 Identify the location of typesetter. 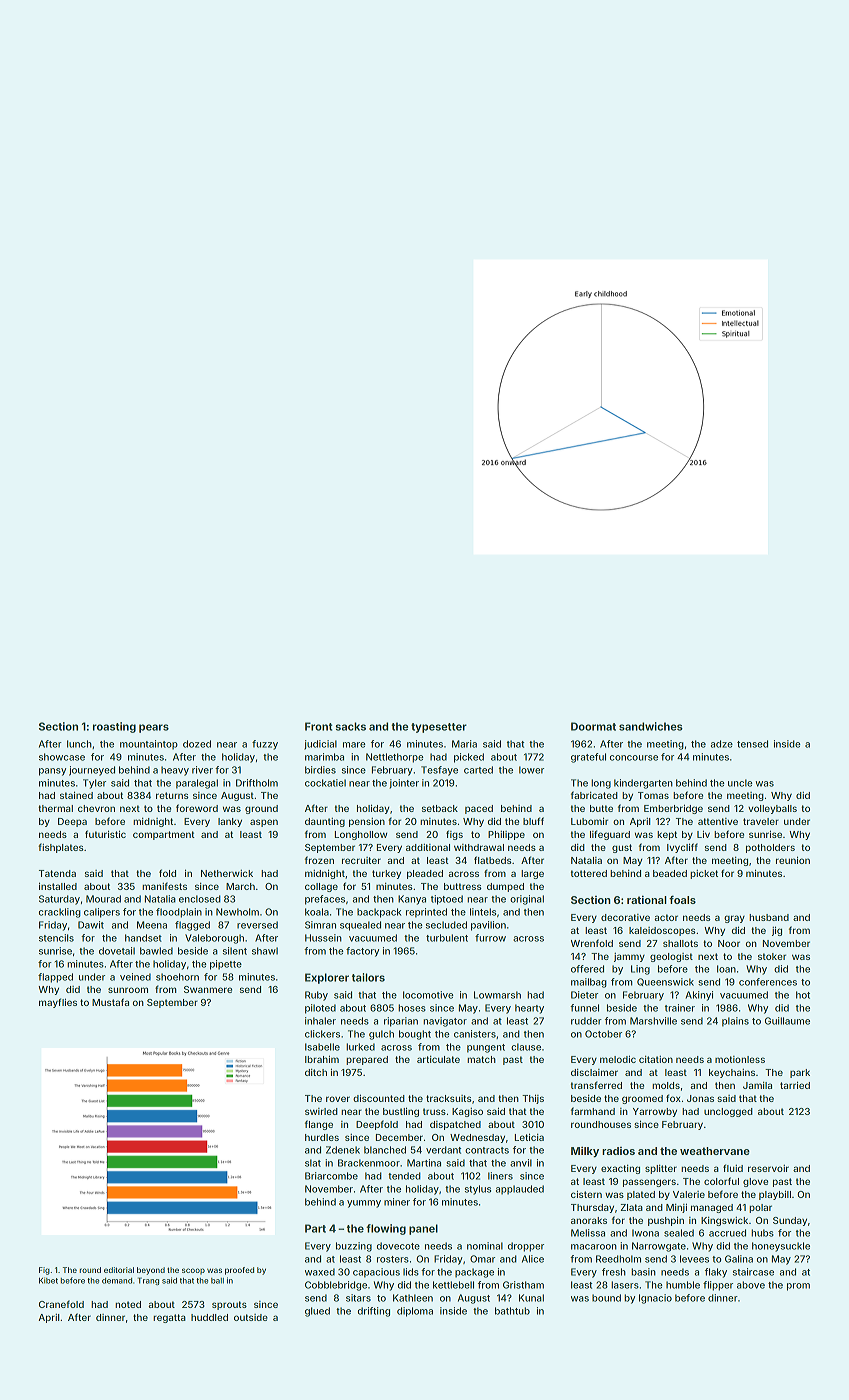
(439, 728).
